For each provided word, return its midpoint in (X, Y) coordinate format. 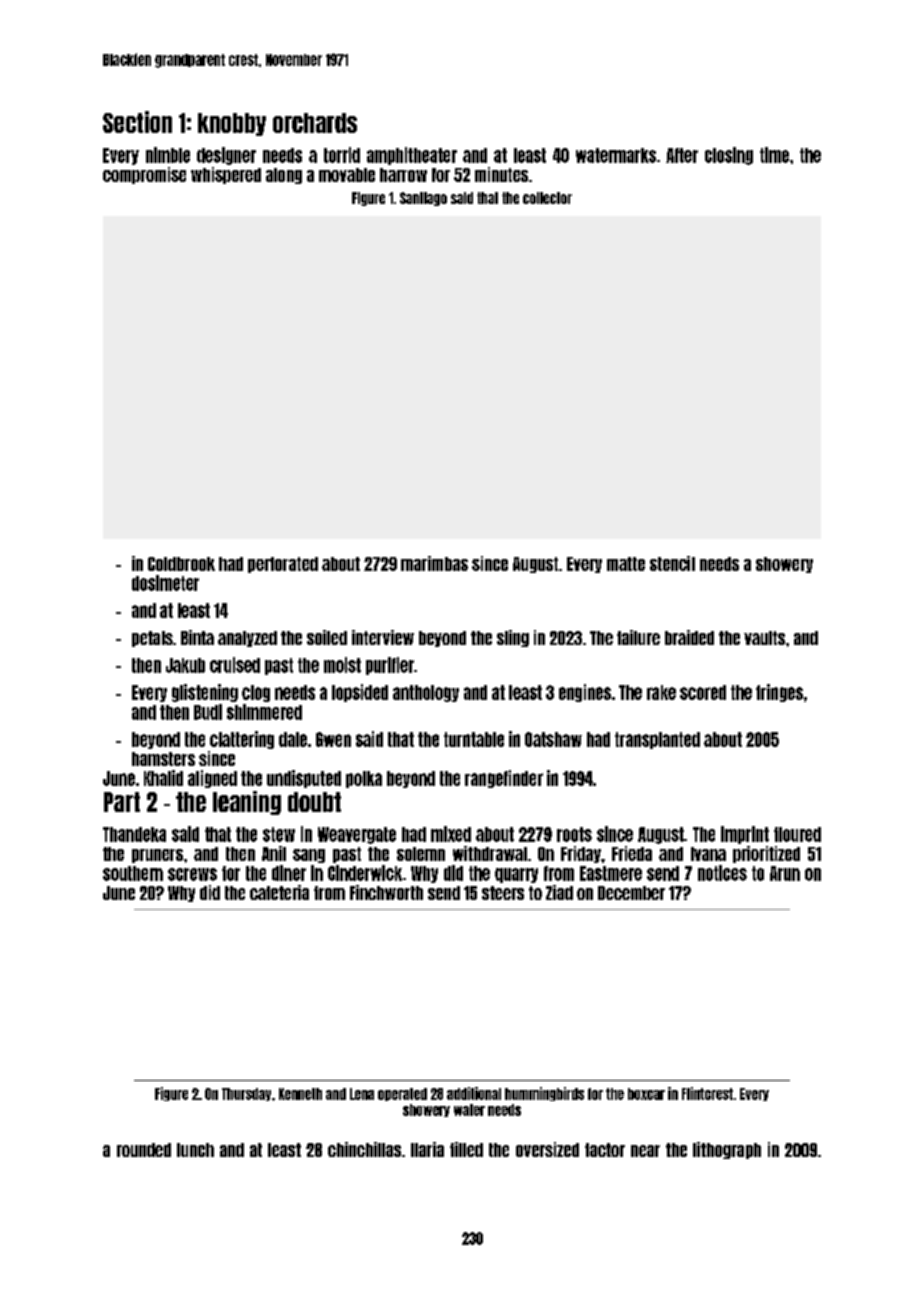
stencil (672, 563)
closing (729, 156)
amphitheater (412, 156)
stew (279, 834)
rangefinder (504, 779)
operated (402, 1094)
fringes (779, 693)
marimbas (434, 563)
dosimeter (165, 583)
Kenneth (300, 1094)
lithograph (727, 1150)
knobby (232, 124)
